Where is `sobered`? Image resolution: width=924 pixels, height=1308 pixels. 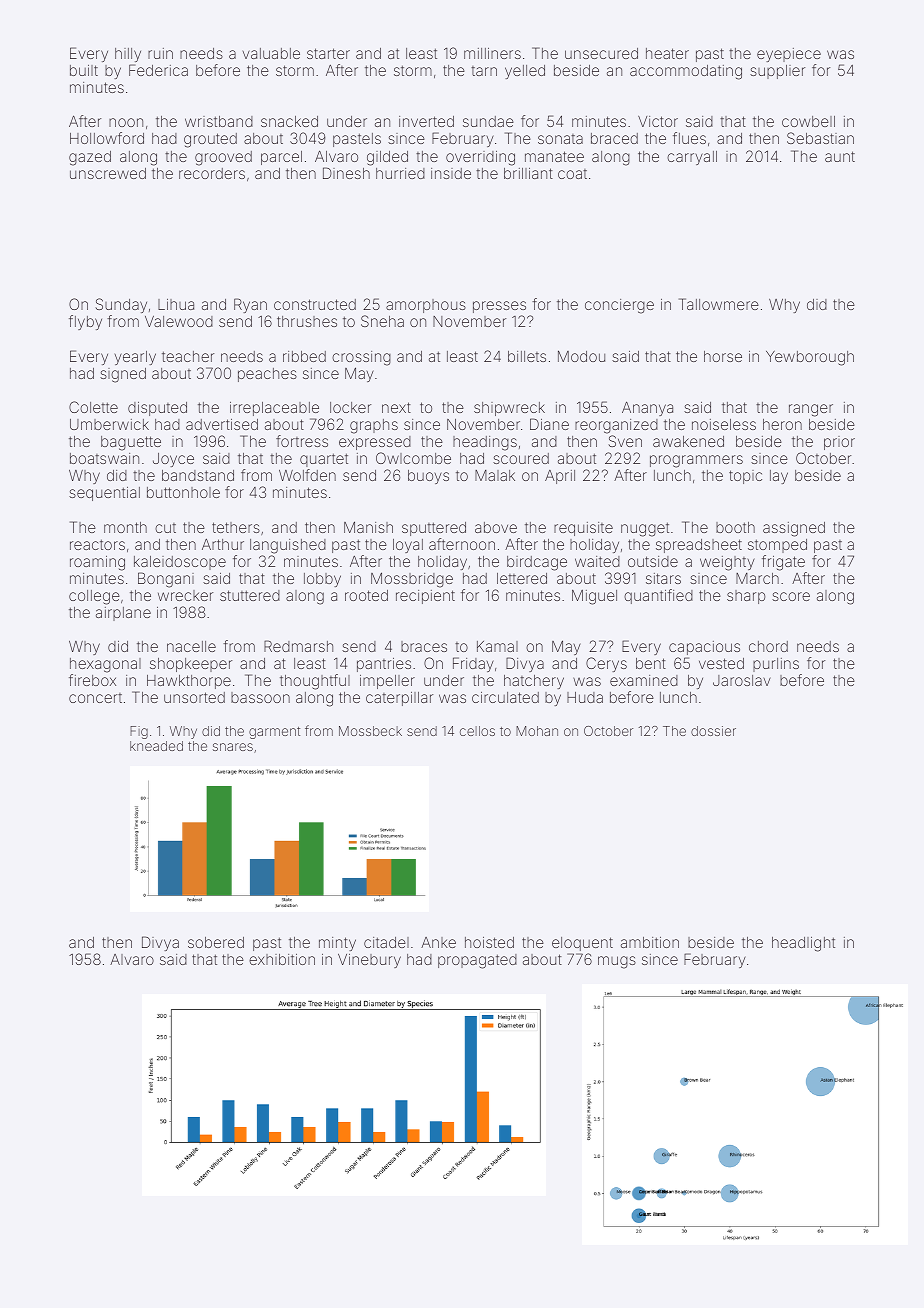
sobered is located at coordinates (216, 942).
